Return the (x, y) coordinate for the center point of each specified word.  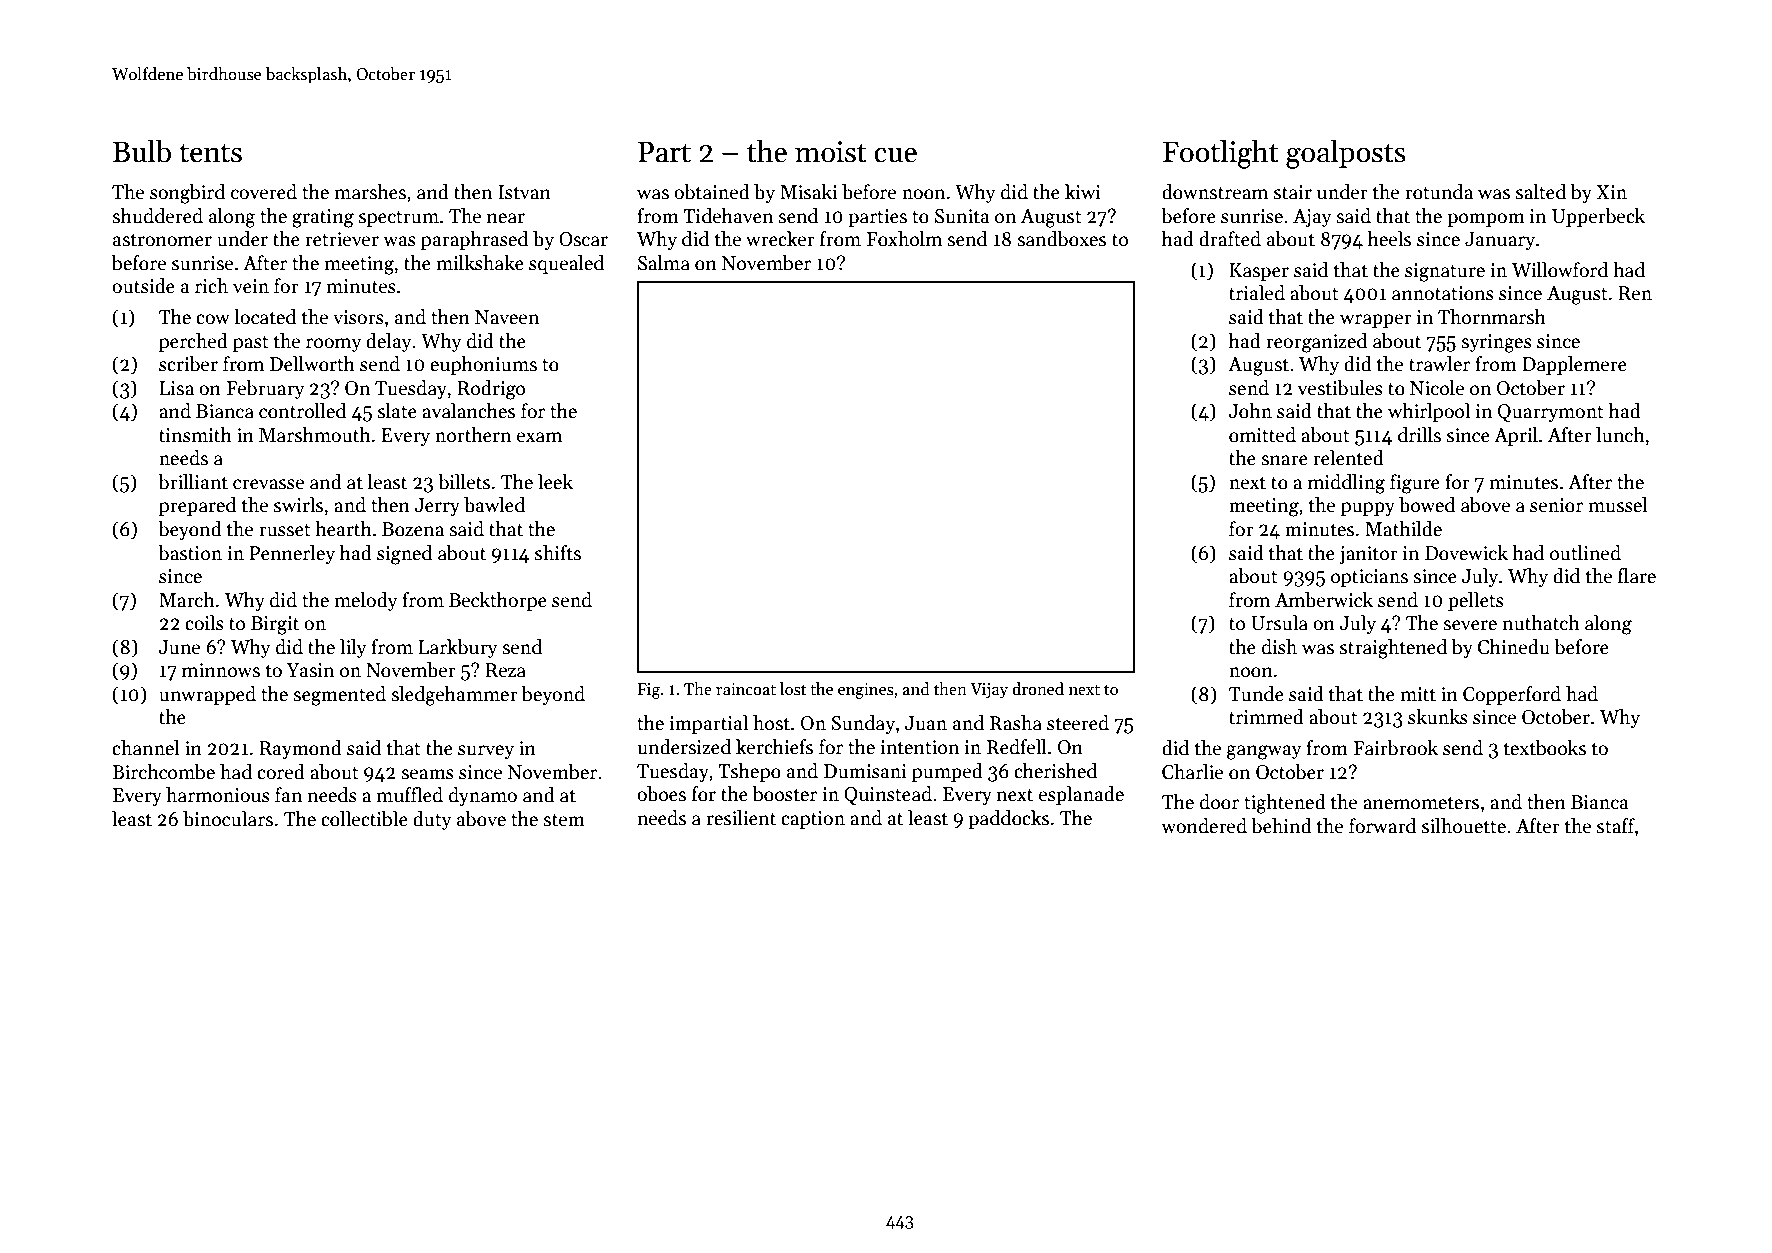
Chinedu (1514, 647)
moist (831, 152)
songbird (187, 194)
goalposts (1346, 154)
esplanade (1081, 795)
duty (432, 820)
